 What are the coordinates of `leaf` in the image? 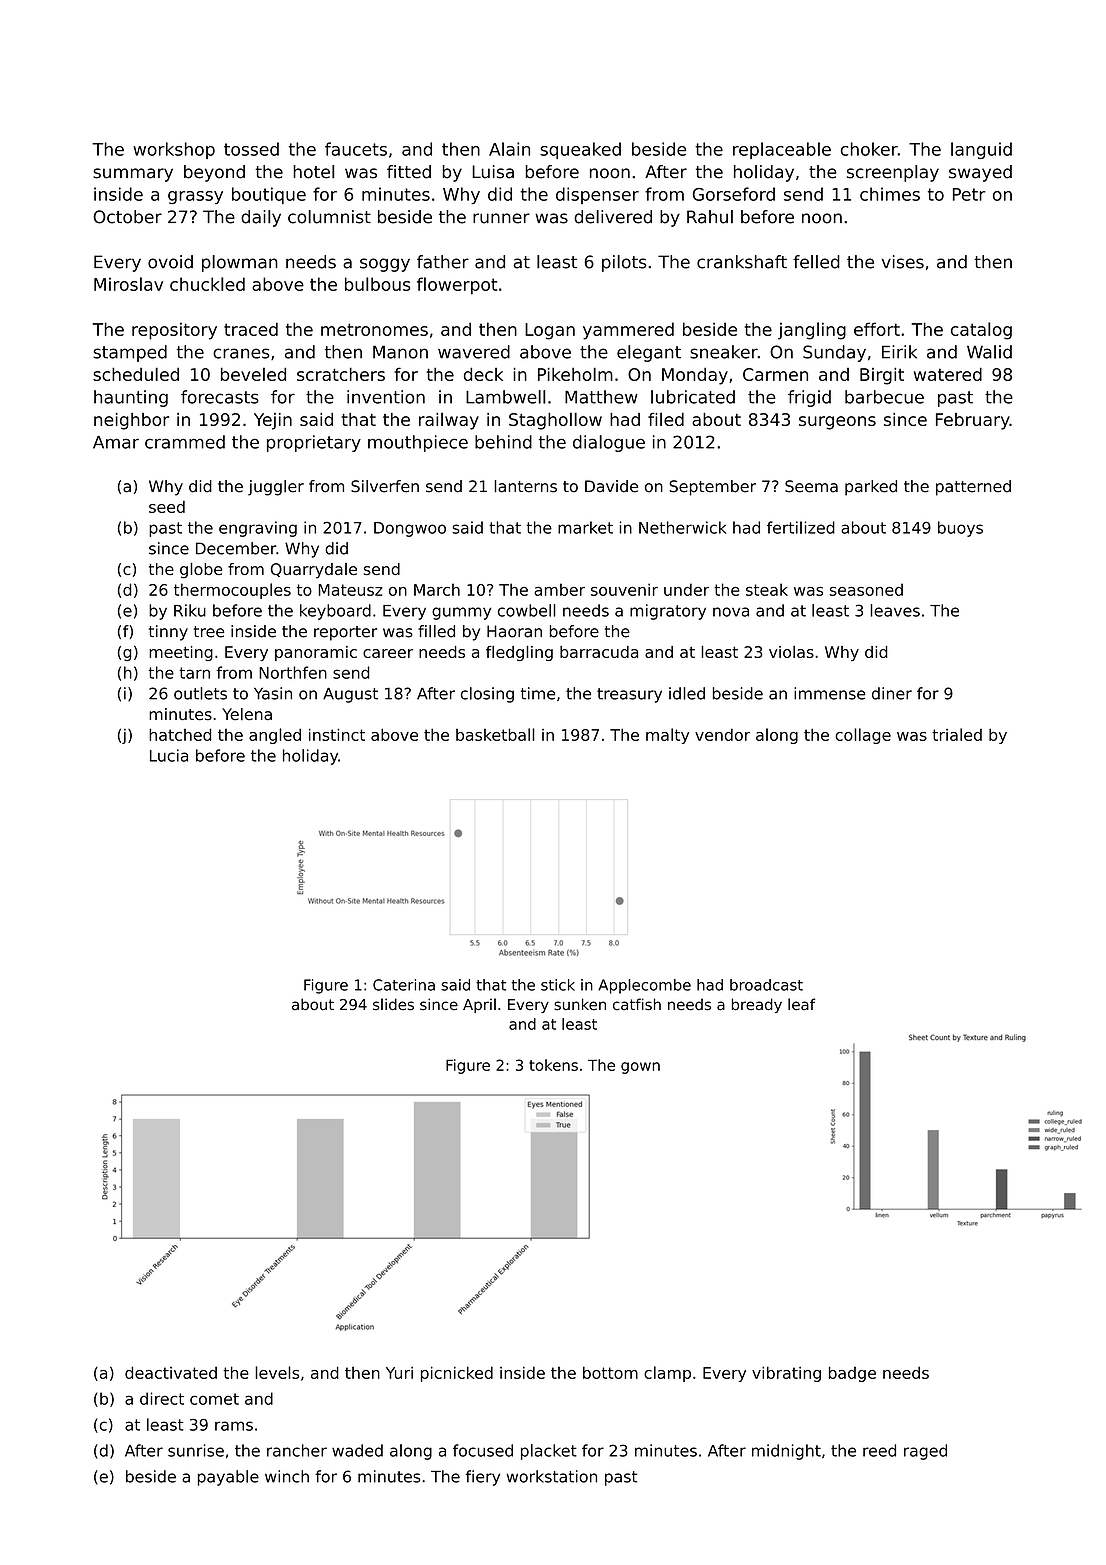 It's located at (801, 1004).
